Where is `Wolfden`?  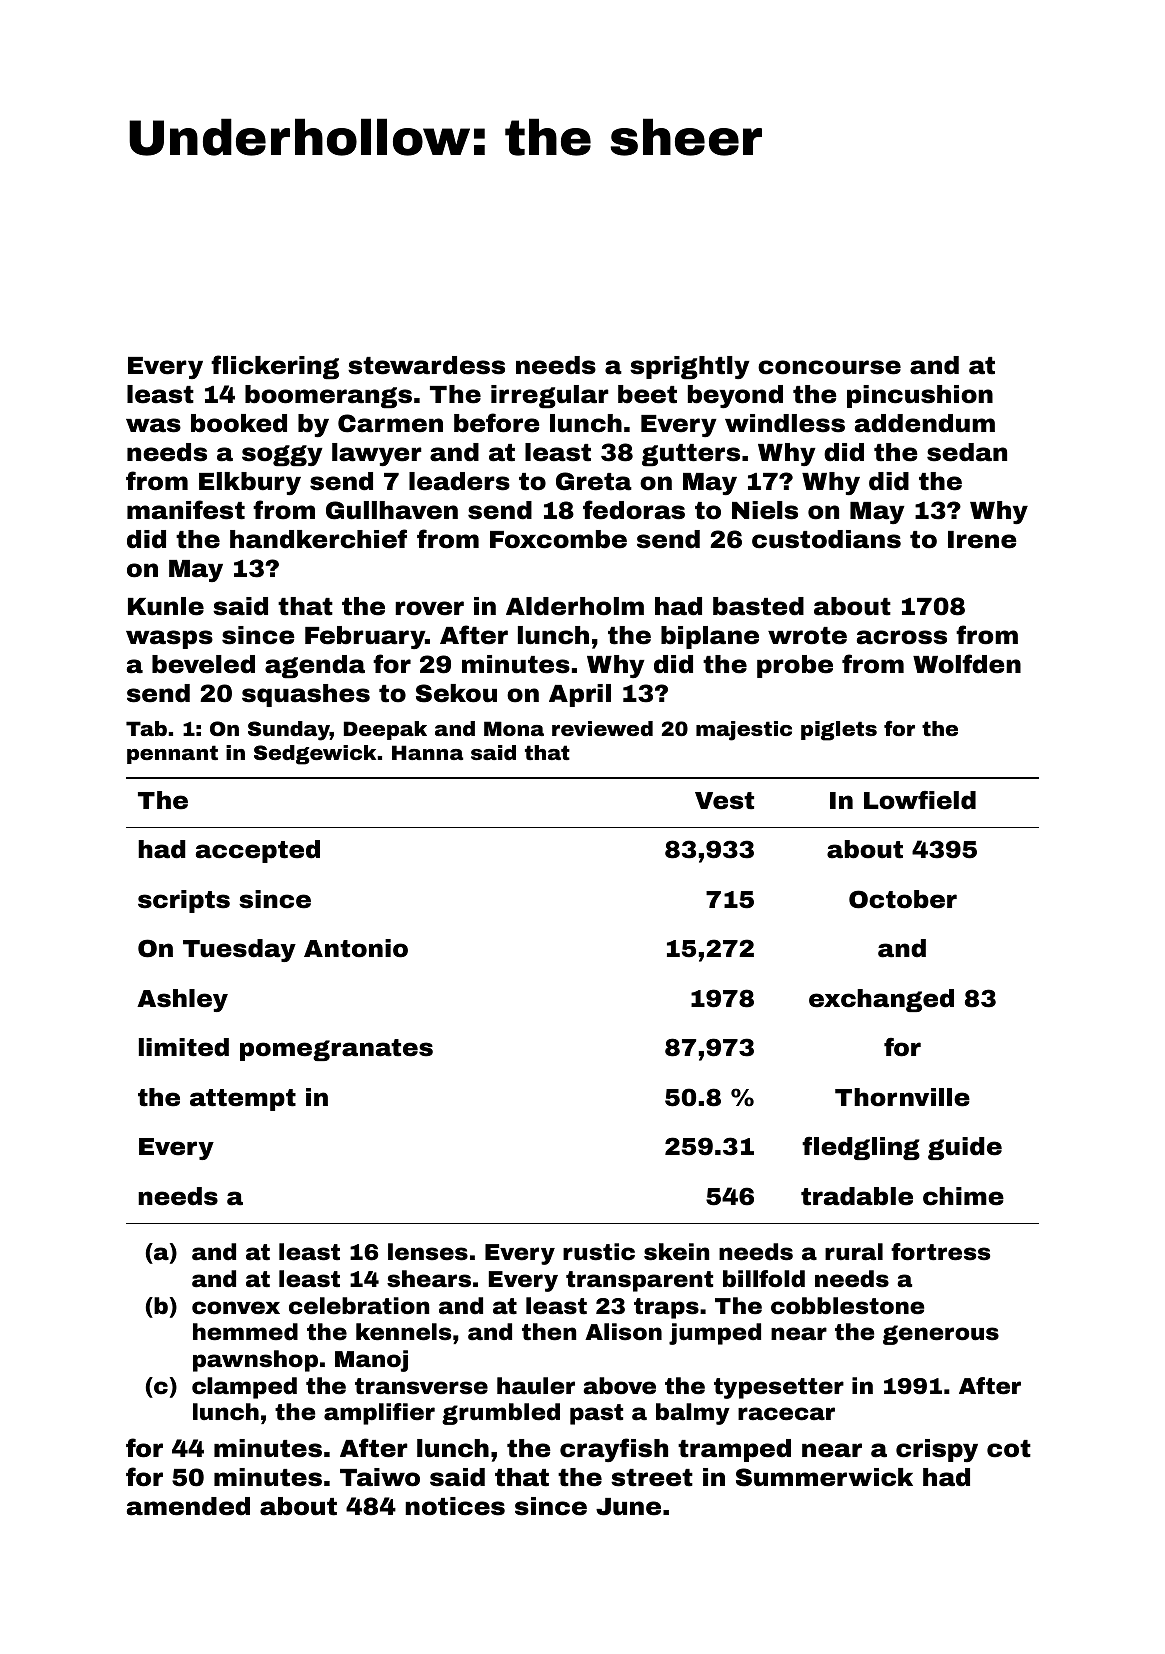
Wolfden is located at coordinates (967, 664).
